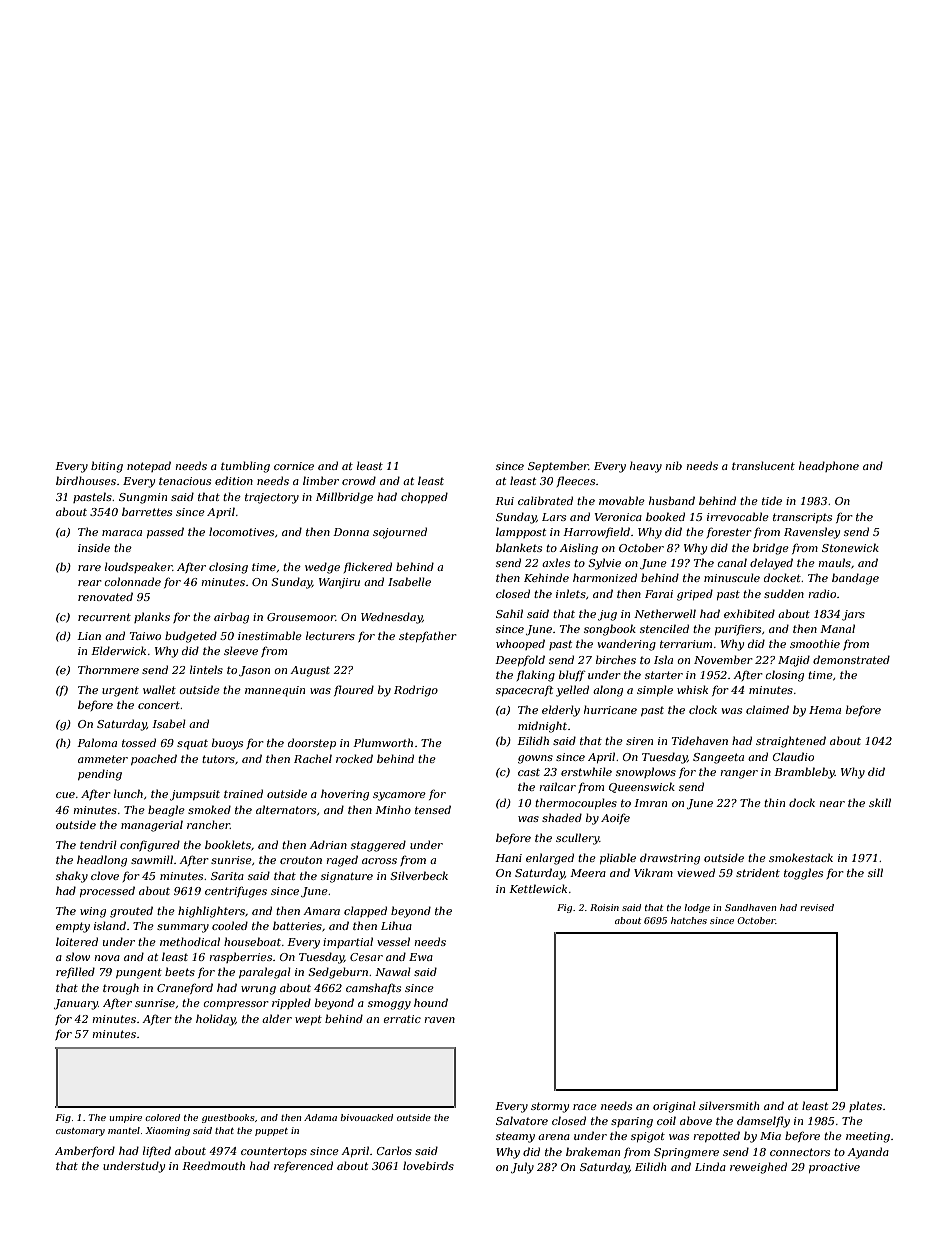 This page has height=1233, width=952. Describe the element at coordinates (851, 659) in the page. I see `demonstrated` at that location.
